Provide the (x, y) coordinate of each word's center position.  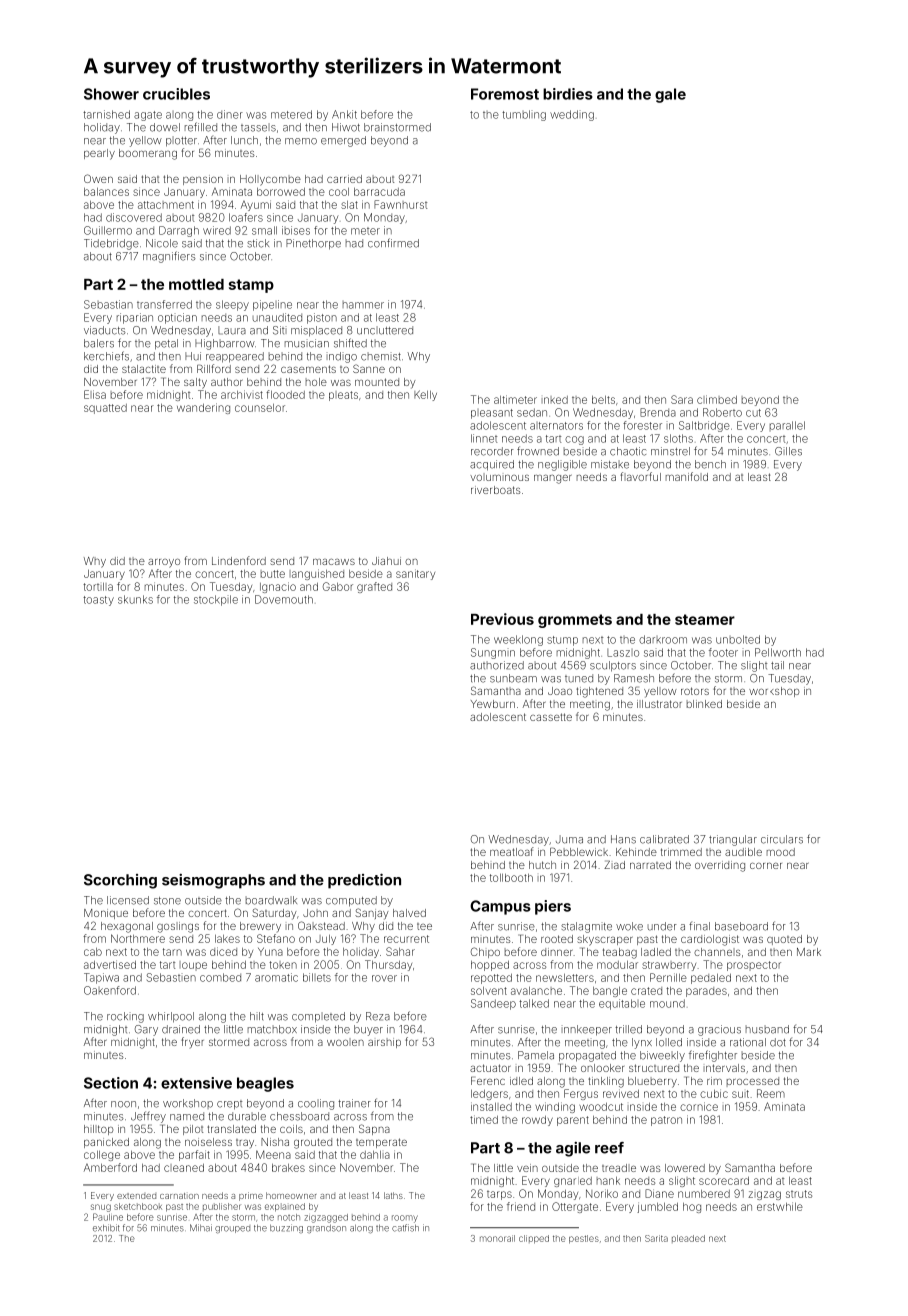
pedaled (711, 979)
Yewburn (493, 704)
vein (527, 1168)
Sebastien (171, 977)
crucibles (176, 94)
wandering (203, 408)
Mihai (201, 1228)
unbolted (738, 639)
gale (670, 95)
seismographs (213, 881)
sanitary (415, 574)
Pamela (536, 1055)
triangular (733, 840)
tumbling (524, 115)
